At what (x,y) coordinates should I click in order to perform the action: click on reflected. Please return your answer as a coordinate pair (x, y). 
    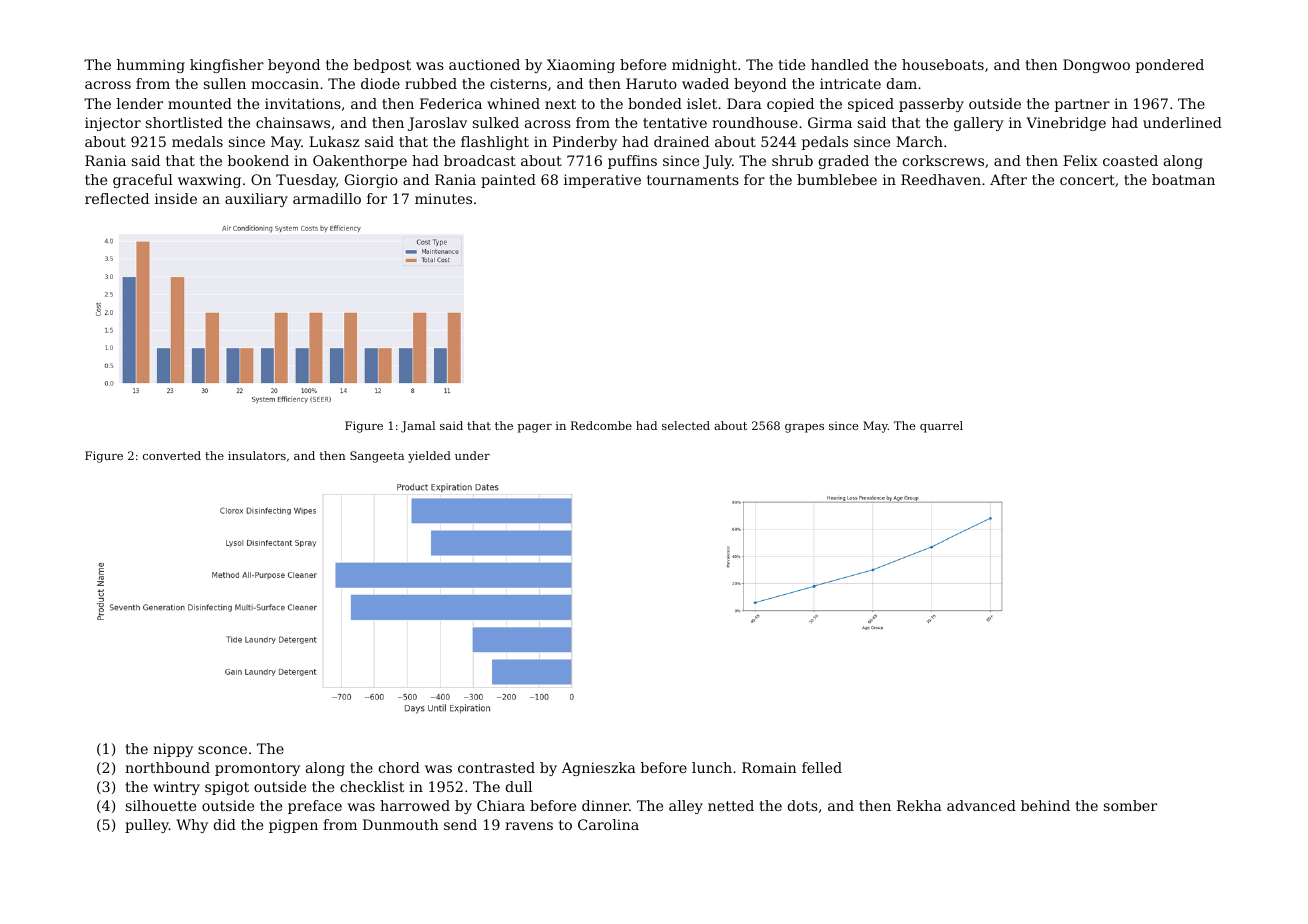
    Looking at the image, I should click on (117, 198).
